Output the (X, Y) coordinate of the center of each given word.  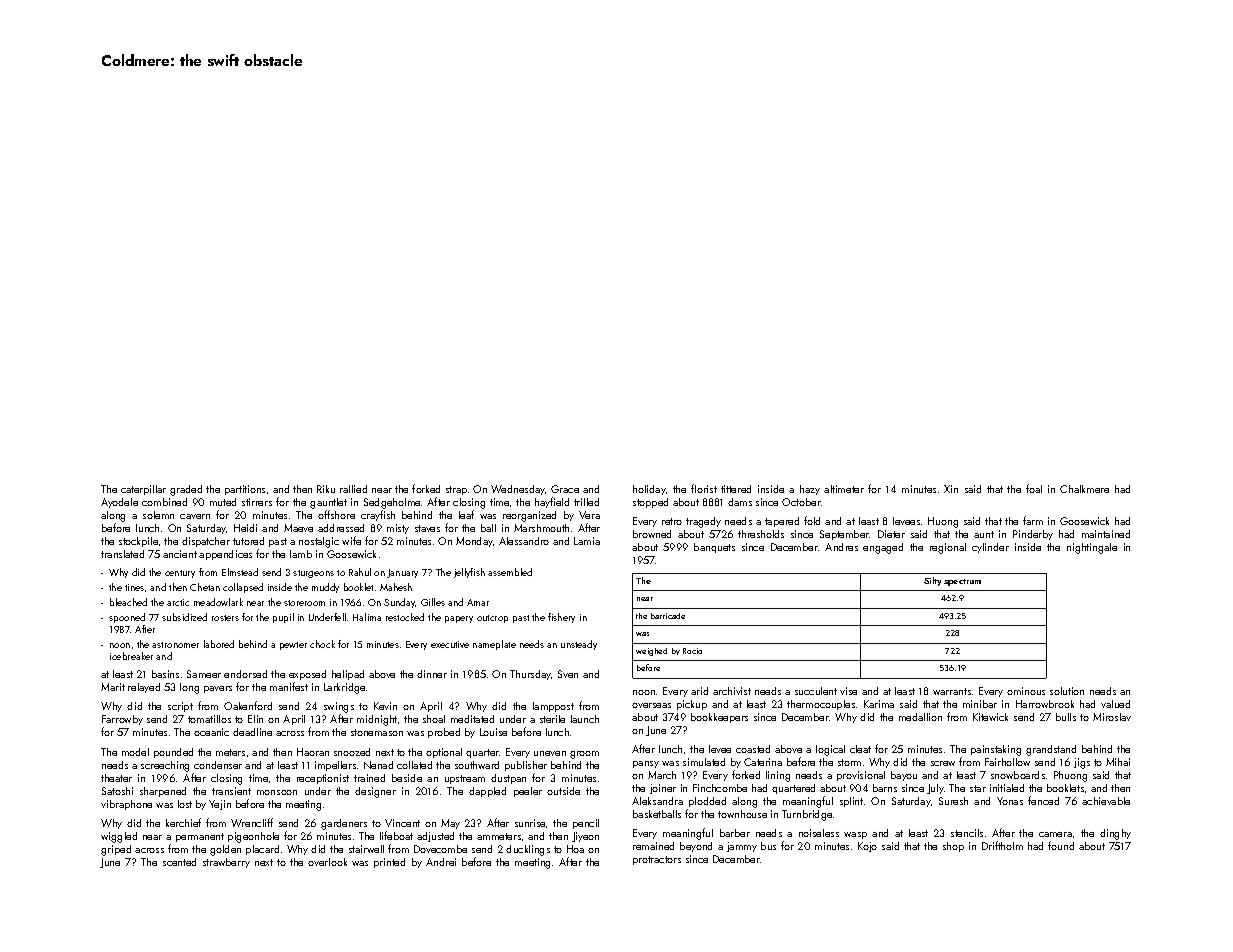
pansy (646, 764)
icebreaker (131, 656)
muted (223, 502)
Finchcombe (720, 788)
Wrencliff (252, 822)
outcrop (492, 619)
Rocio (692, 651)
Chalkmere (1084, 489)
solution (1067, 691)
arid (699, 691)
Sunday (400, 603)
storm (849, 762)
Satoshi (117, 791)
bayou (904, 776)
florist (704, 488)
